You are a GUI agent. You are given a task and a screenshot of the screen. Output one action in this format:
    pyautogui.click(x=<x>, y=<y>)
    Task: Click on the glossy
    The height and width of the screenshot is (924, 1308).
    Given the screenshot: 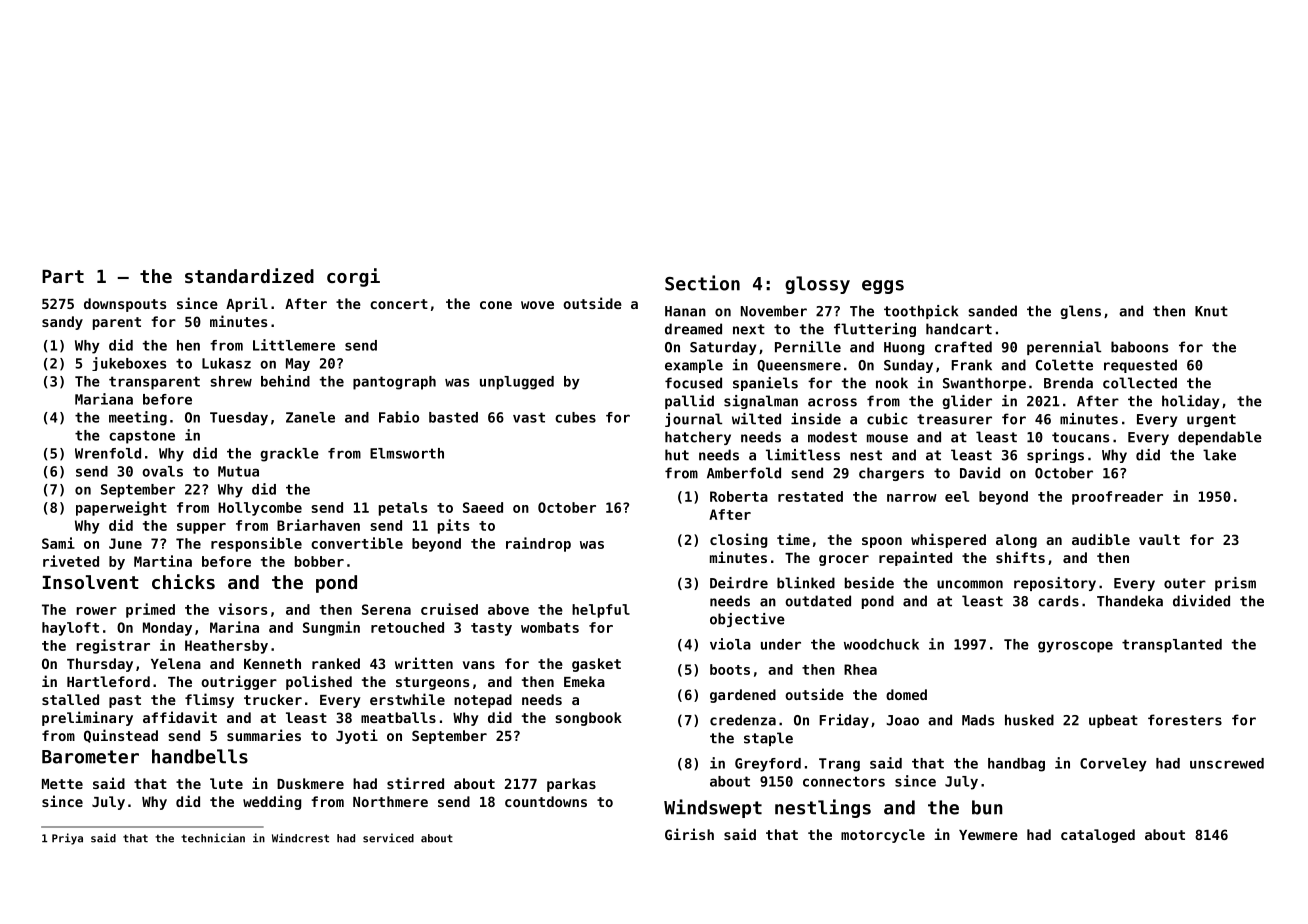 What is the action you would take?
    pyautogui.click(x=817, y=285)
